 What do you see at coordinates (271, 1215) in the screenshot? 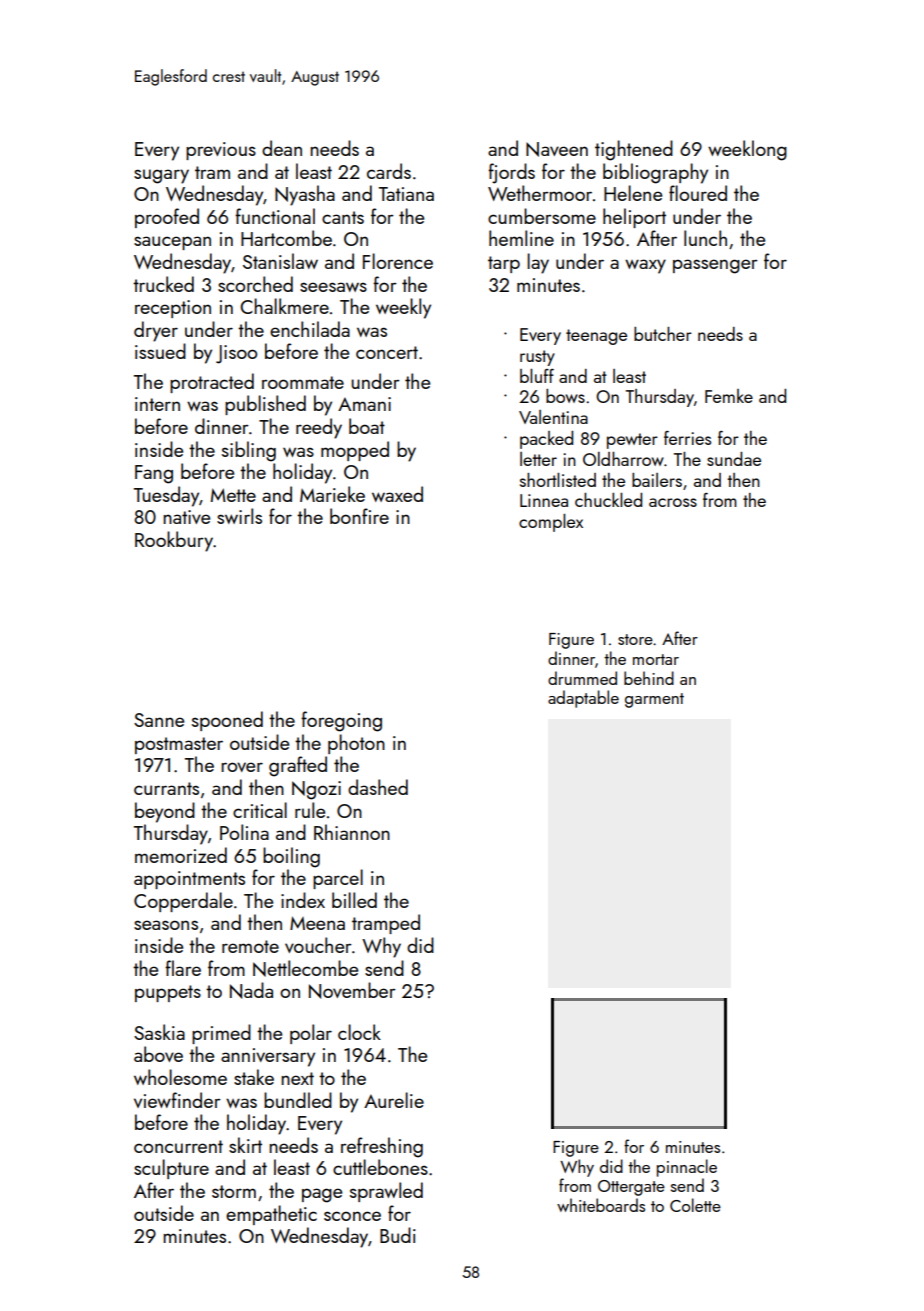
I see `empathetic` at bounding box center [271, 1215].
